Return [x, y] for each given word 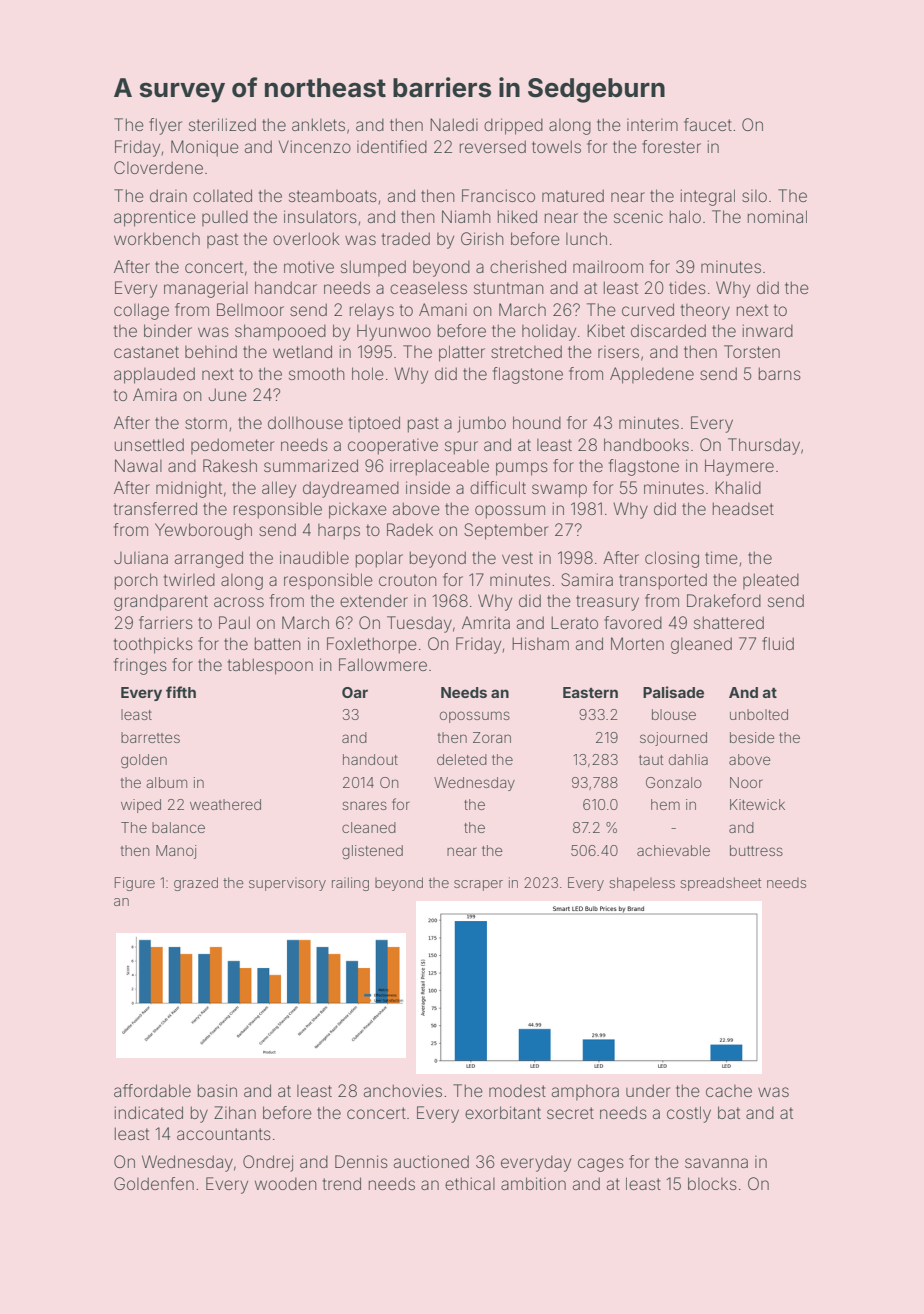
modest [517, 1090]
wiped [141, 806]
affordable [152, 1090]
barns [780, 373]
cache [729, 1091]
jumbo [481, 424]
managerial [206, 289]
